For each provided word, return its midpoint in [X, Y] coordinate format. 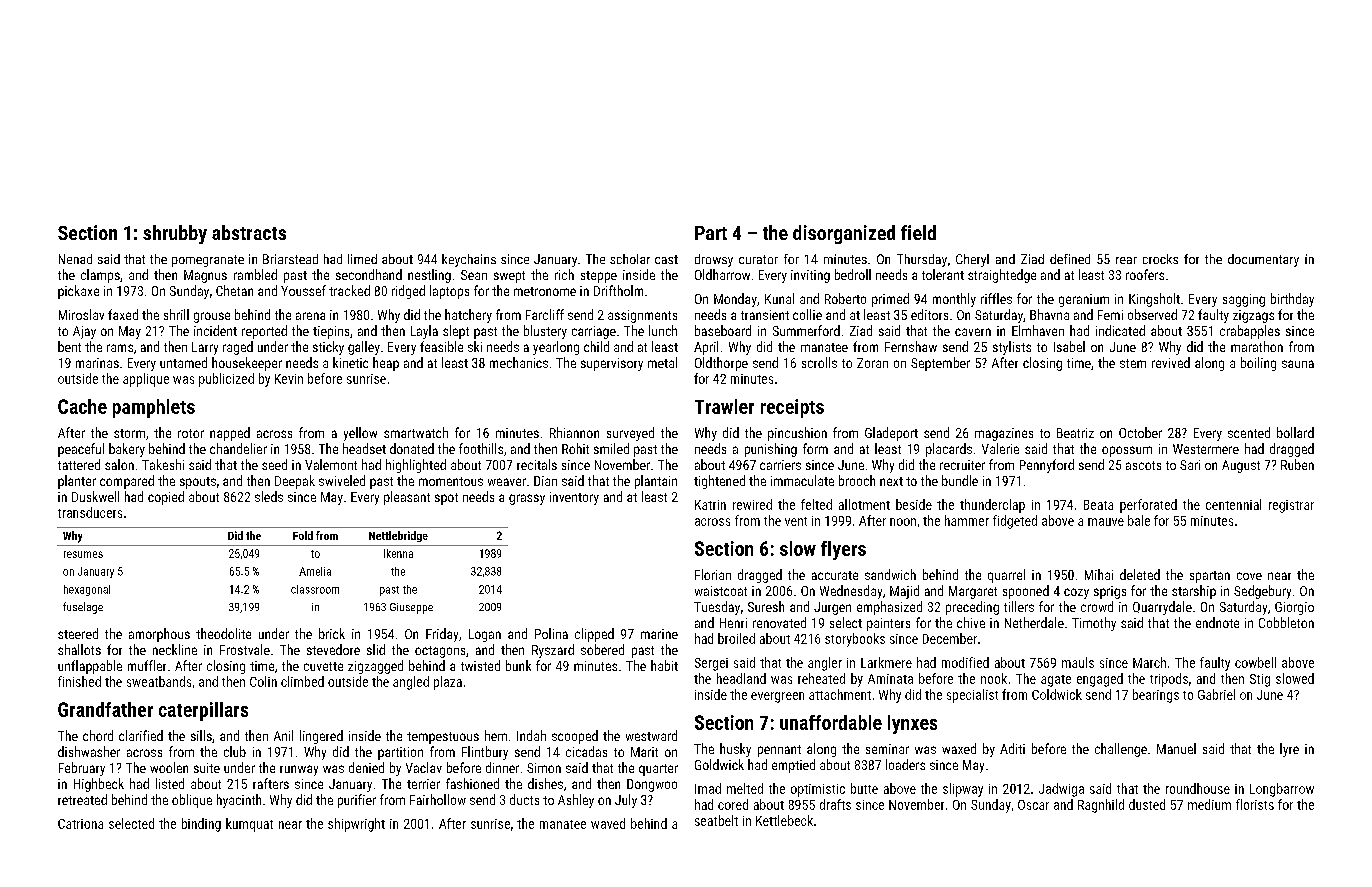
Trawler [724, 406]
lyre [1289, 750]
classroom [315, 589]
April [706, 348]
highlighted [416, 466]
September [940, 364]
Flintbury [485, 753]
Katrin [710, 505]
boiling [1258, 364]
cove [1249, 576]
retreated [82, 799]
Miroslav [81, 314]
